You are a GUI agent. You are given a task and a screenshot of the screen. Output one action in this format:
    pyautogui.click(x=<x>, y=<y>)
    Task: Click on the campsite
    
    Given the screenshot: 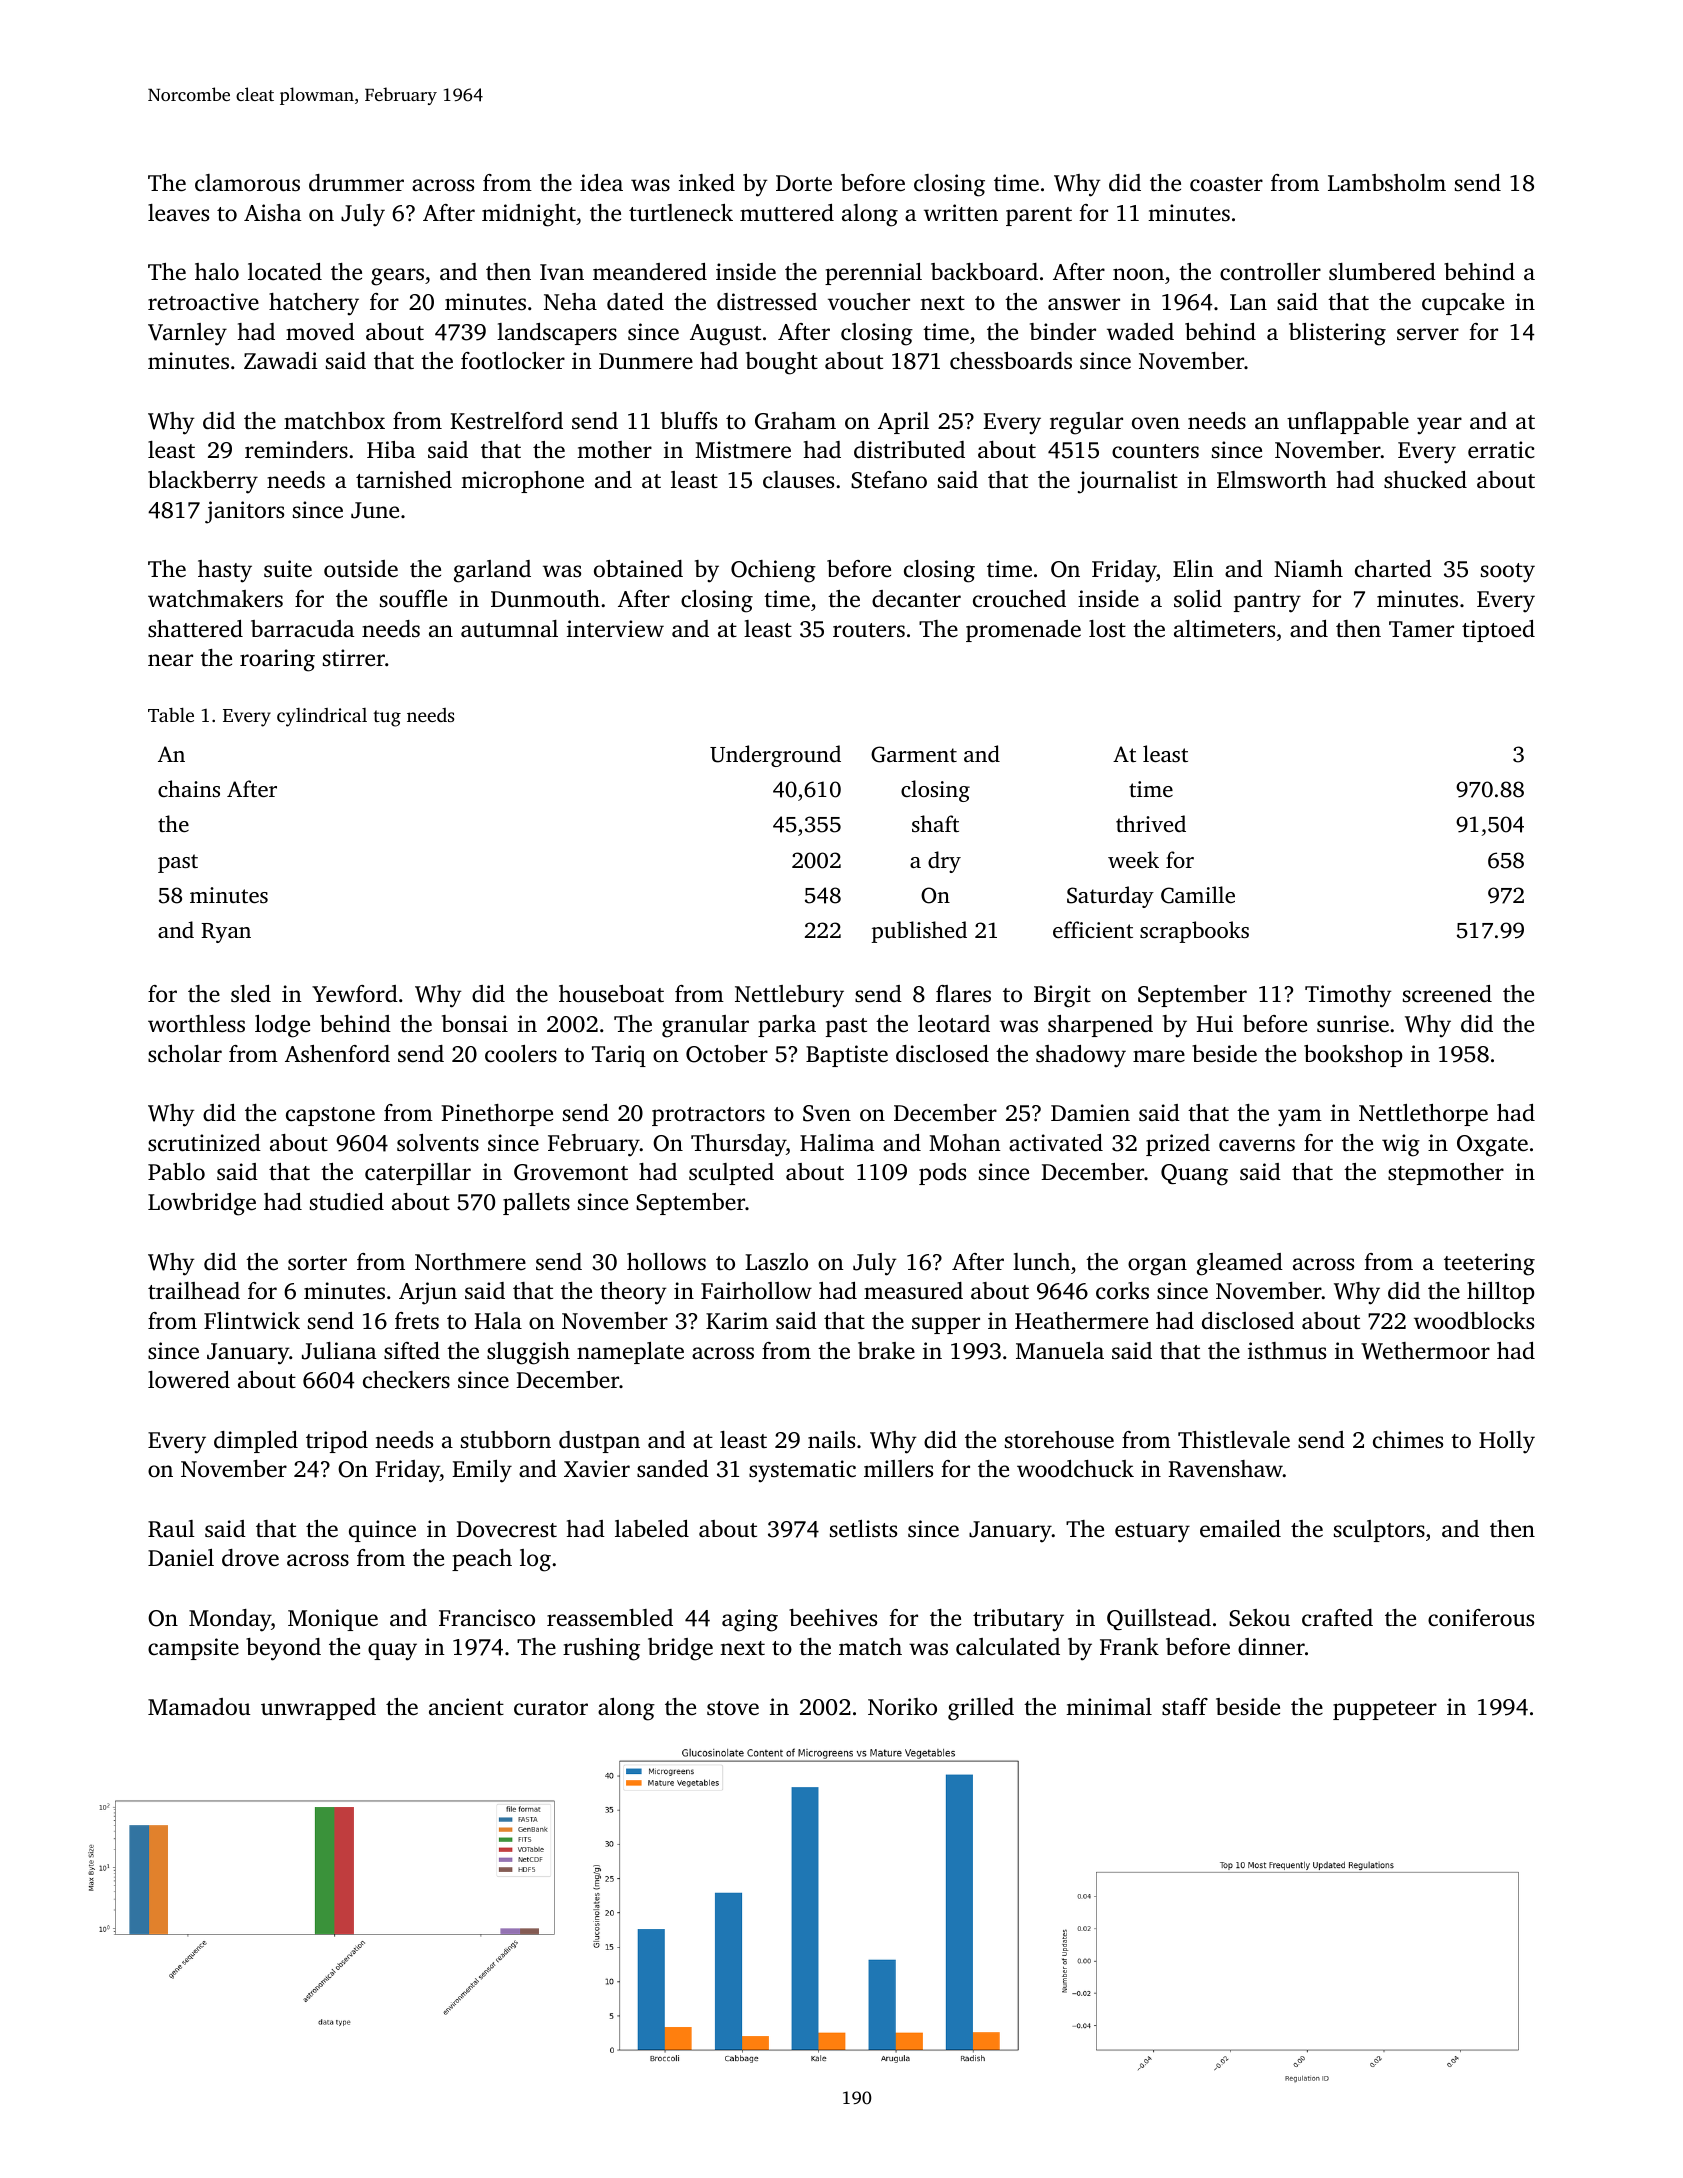 What is the action you would take?
    pyautogui.click(x=193, y=1649)
